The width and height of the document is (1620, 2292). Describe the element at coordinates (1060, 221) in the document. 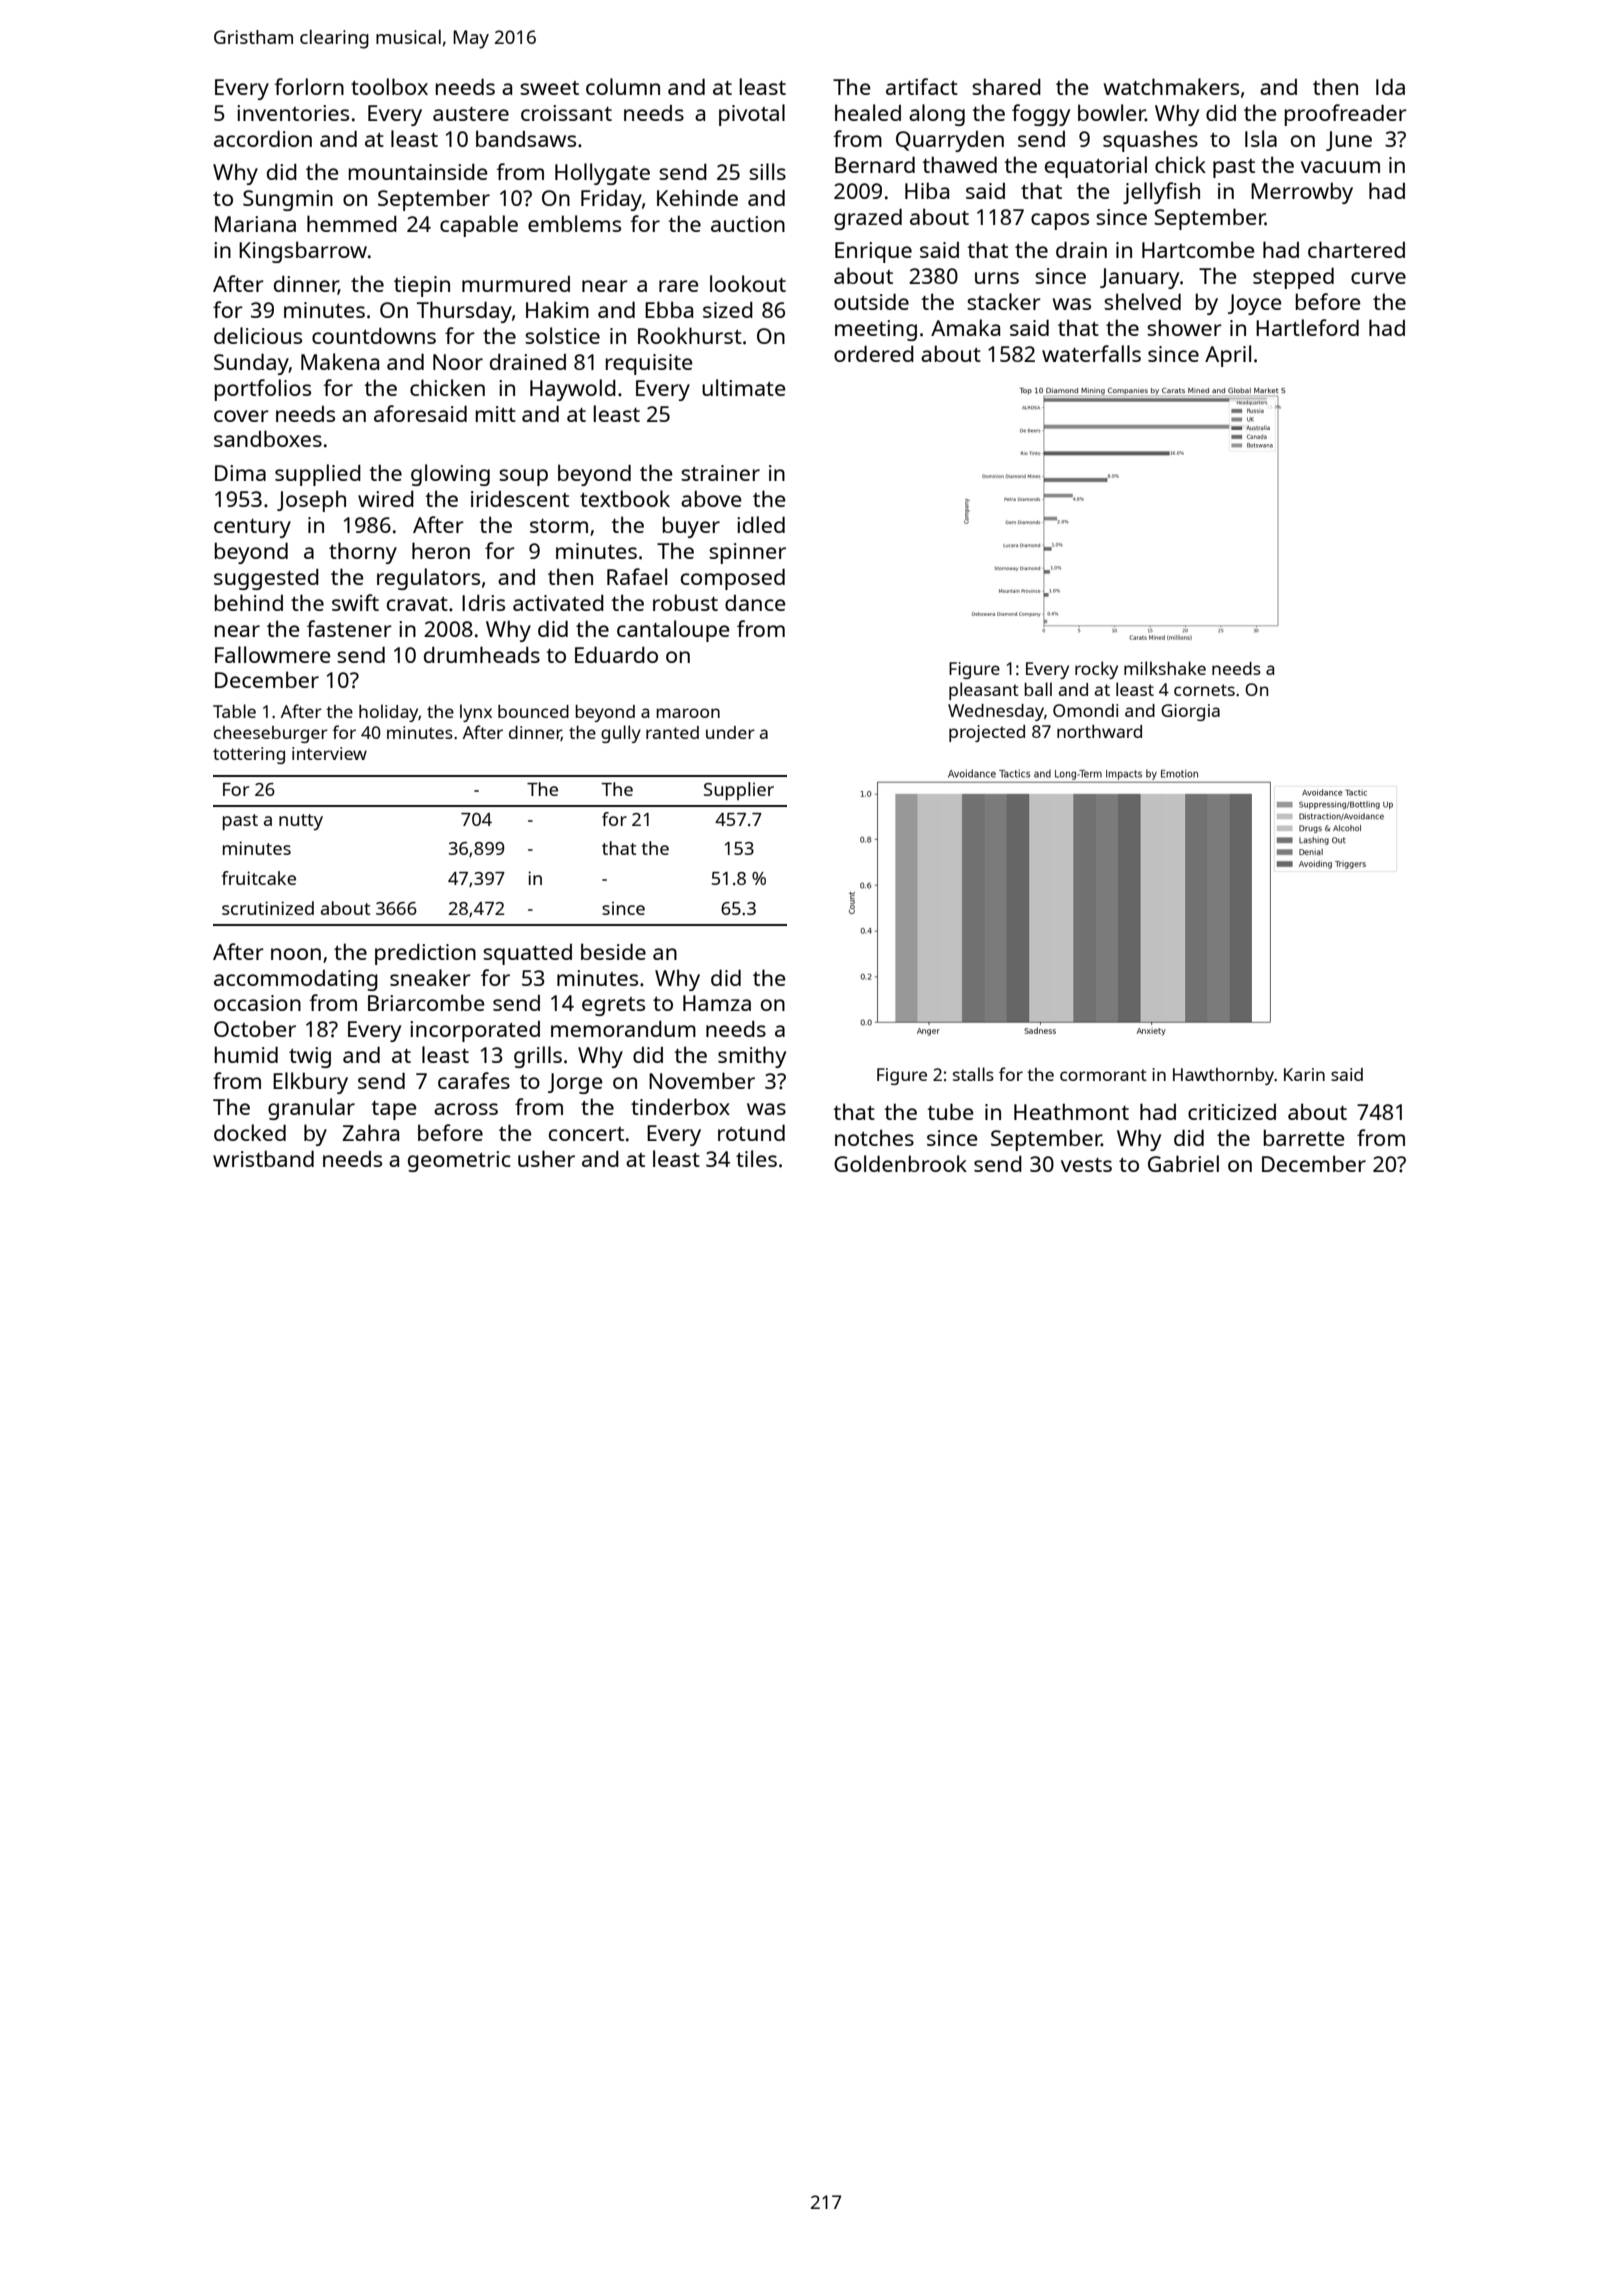

I see `capos` at that location.
